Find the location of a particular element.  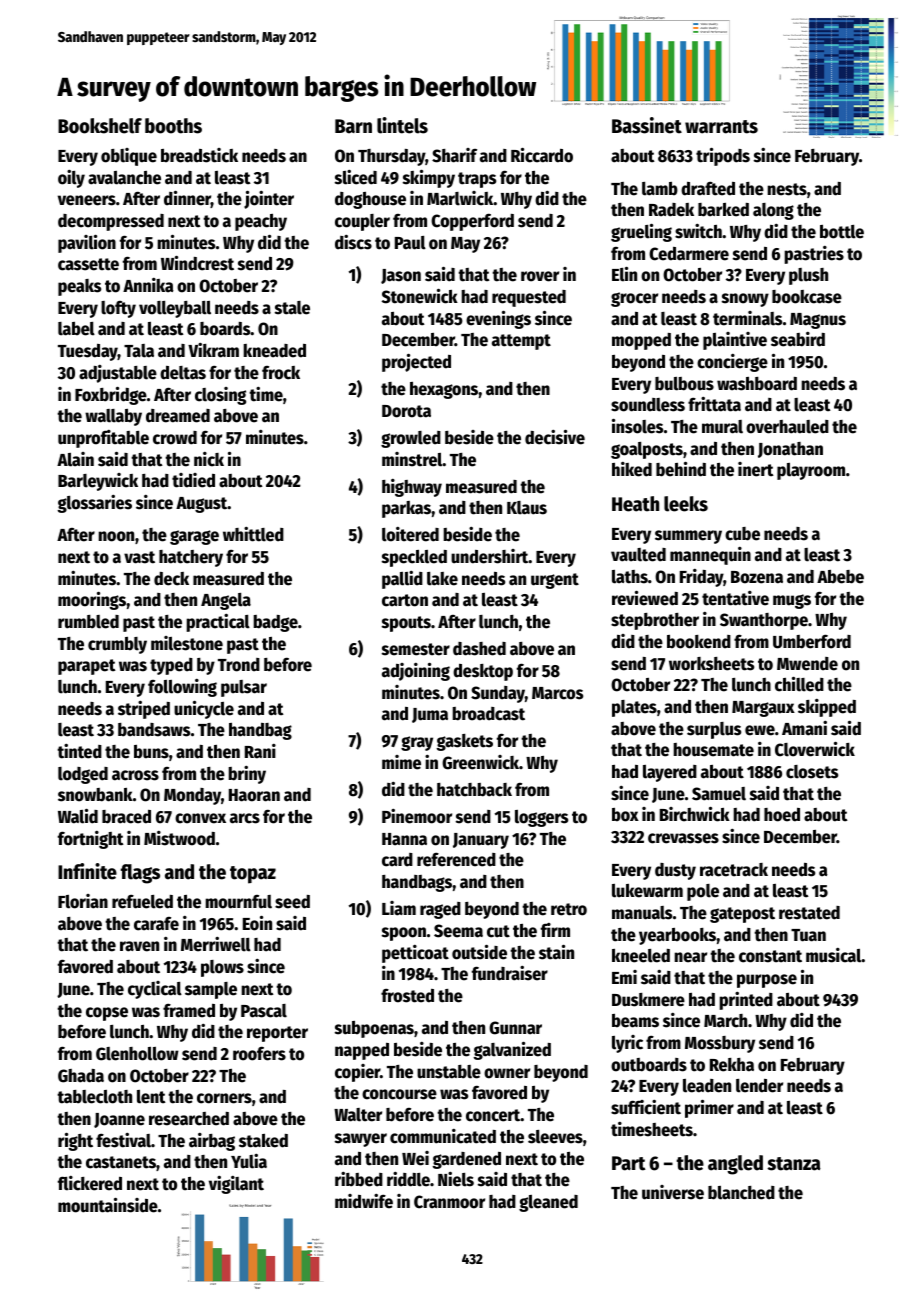

warrants is located at coordinates (721, 127).
